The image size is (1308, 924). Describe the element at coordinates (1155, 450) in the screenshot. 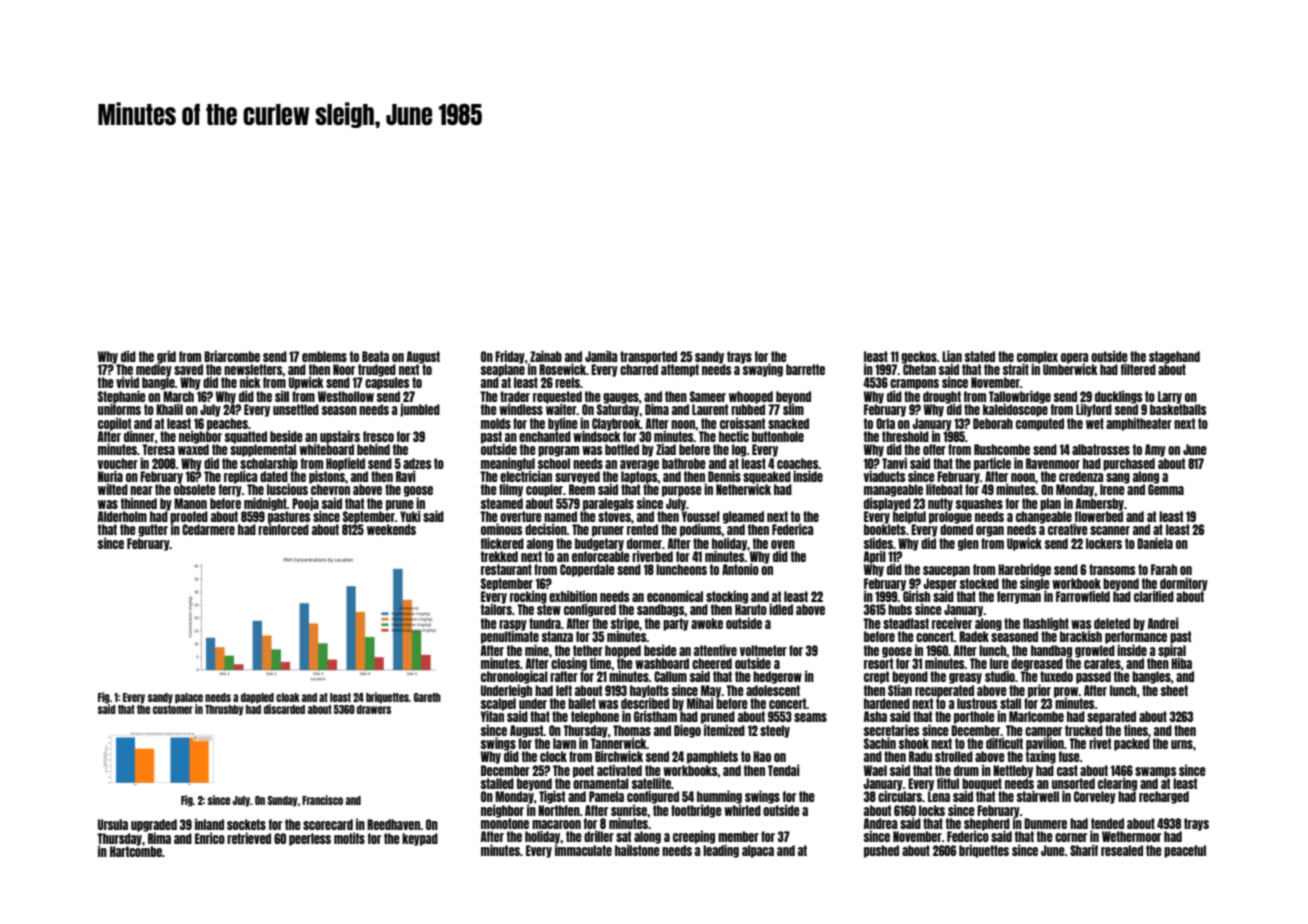

I see `Amy` at that location.
